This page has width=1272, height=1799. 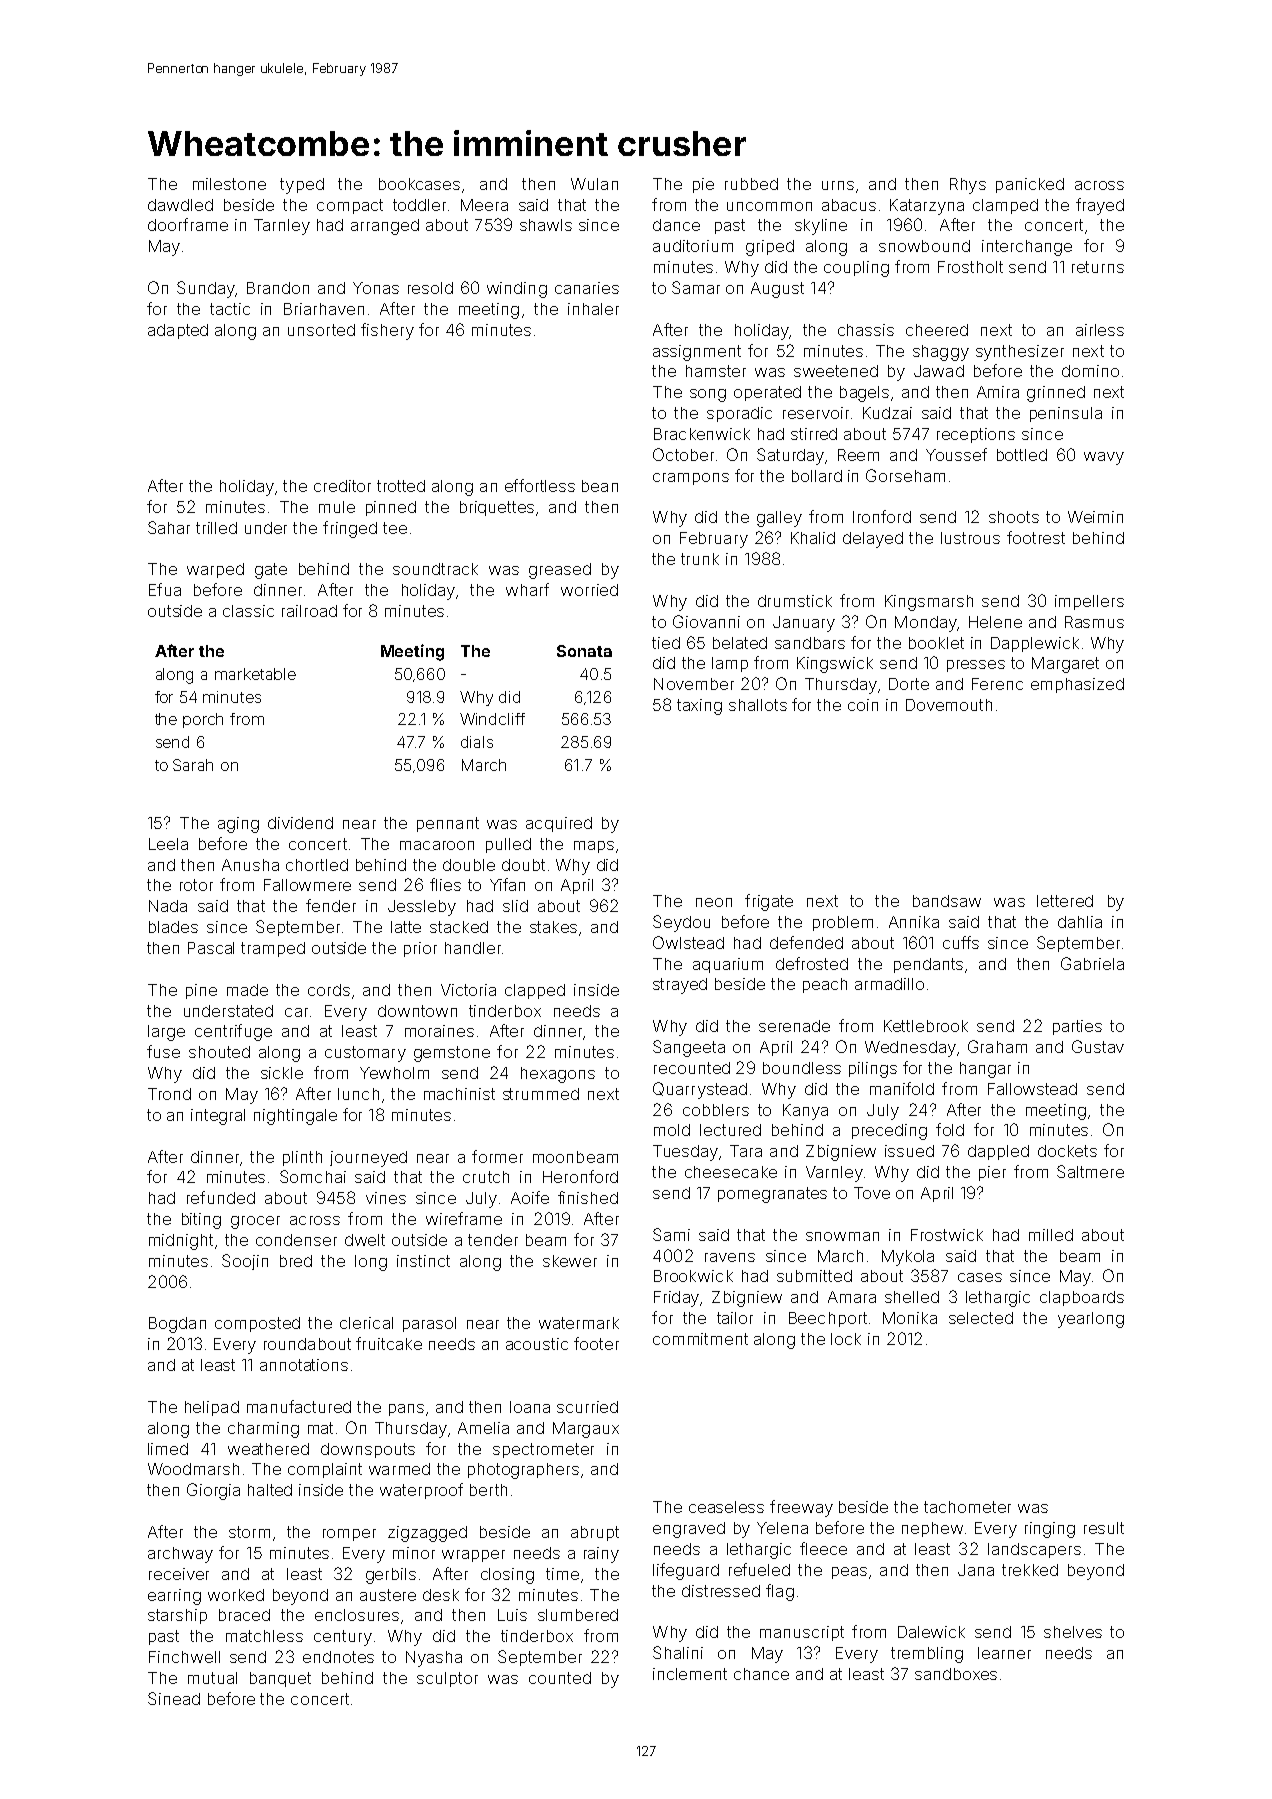 What do you see at coordinates (772, 1195) in the page?
I see `pomegranates` at bounding box center [772, 1195].
